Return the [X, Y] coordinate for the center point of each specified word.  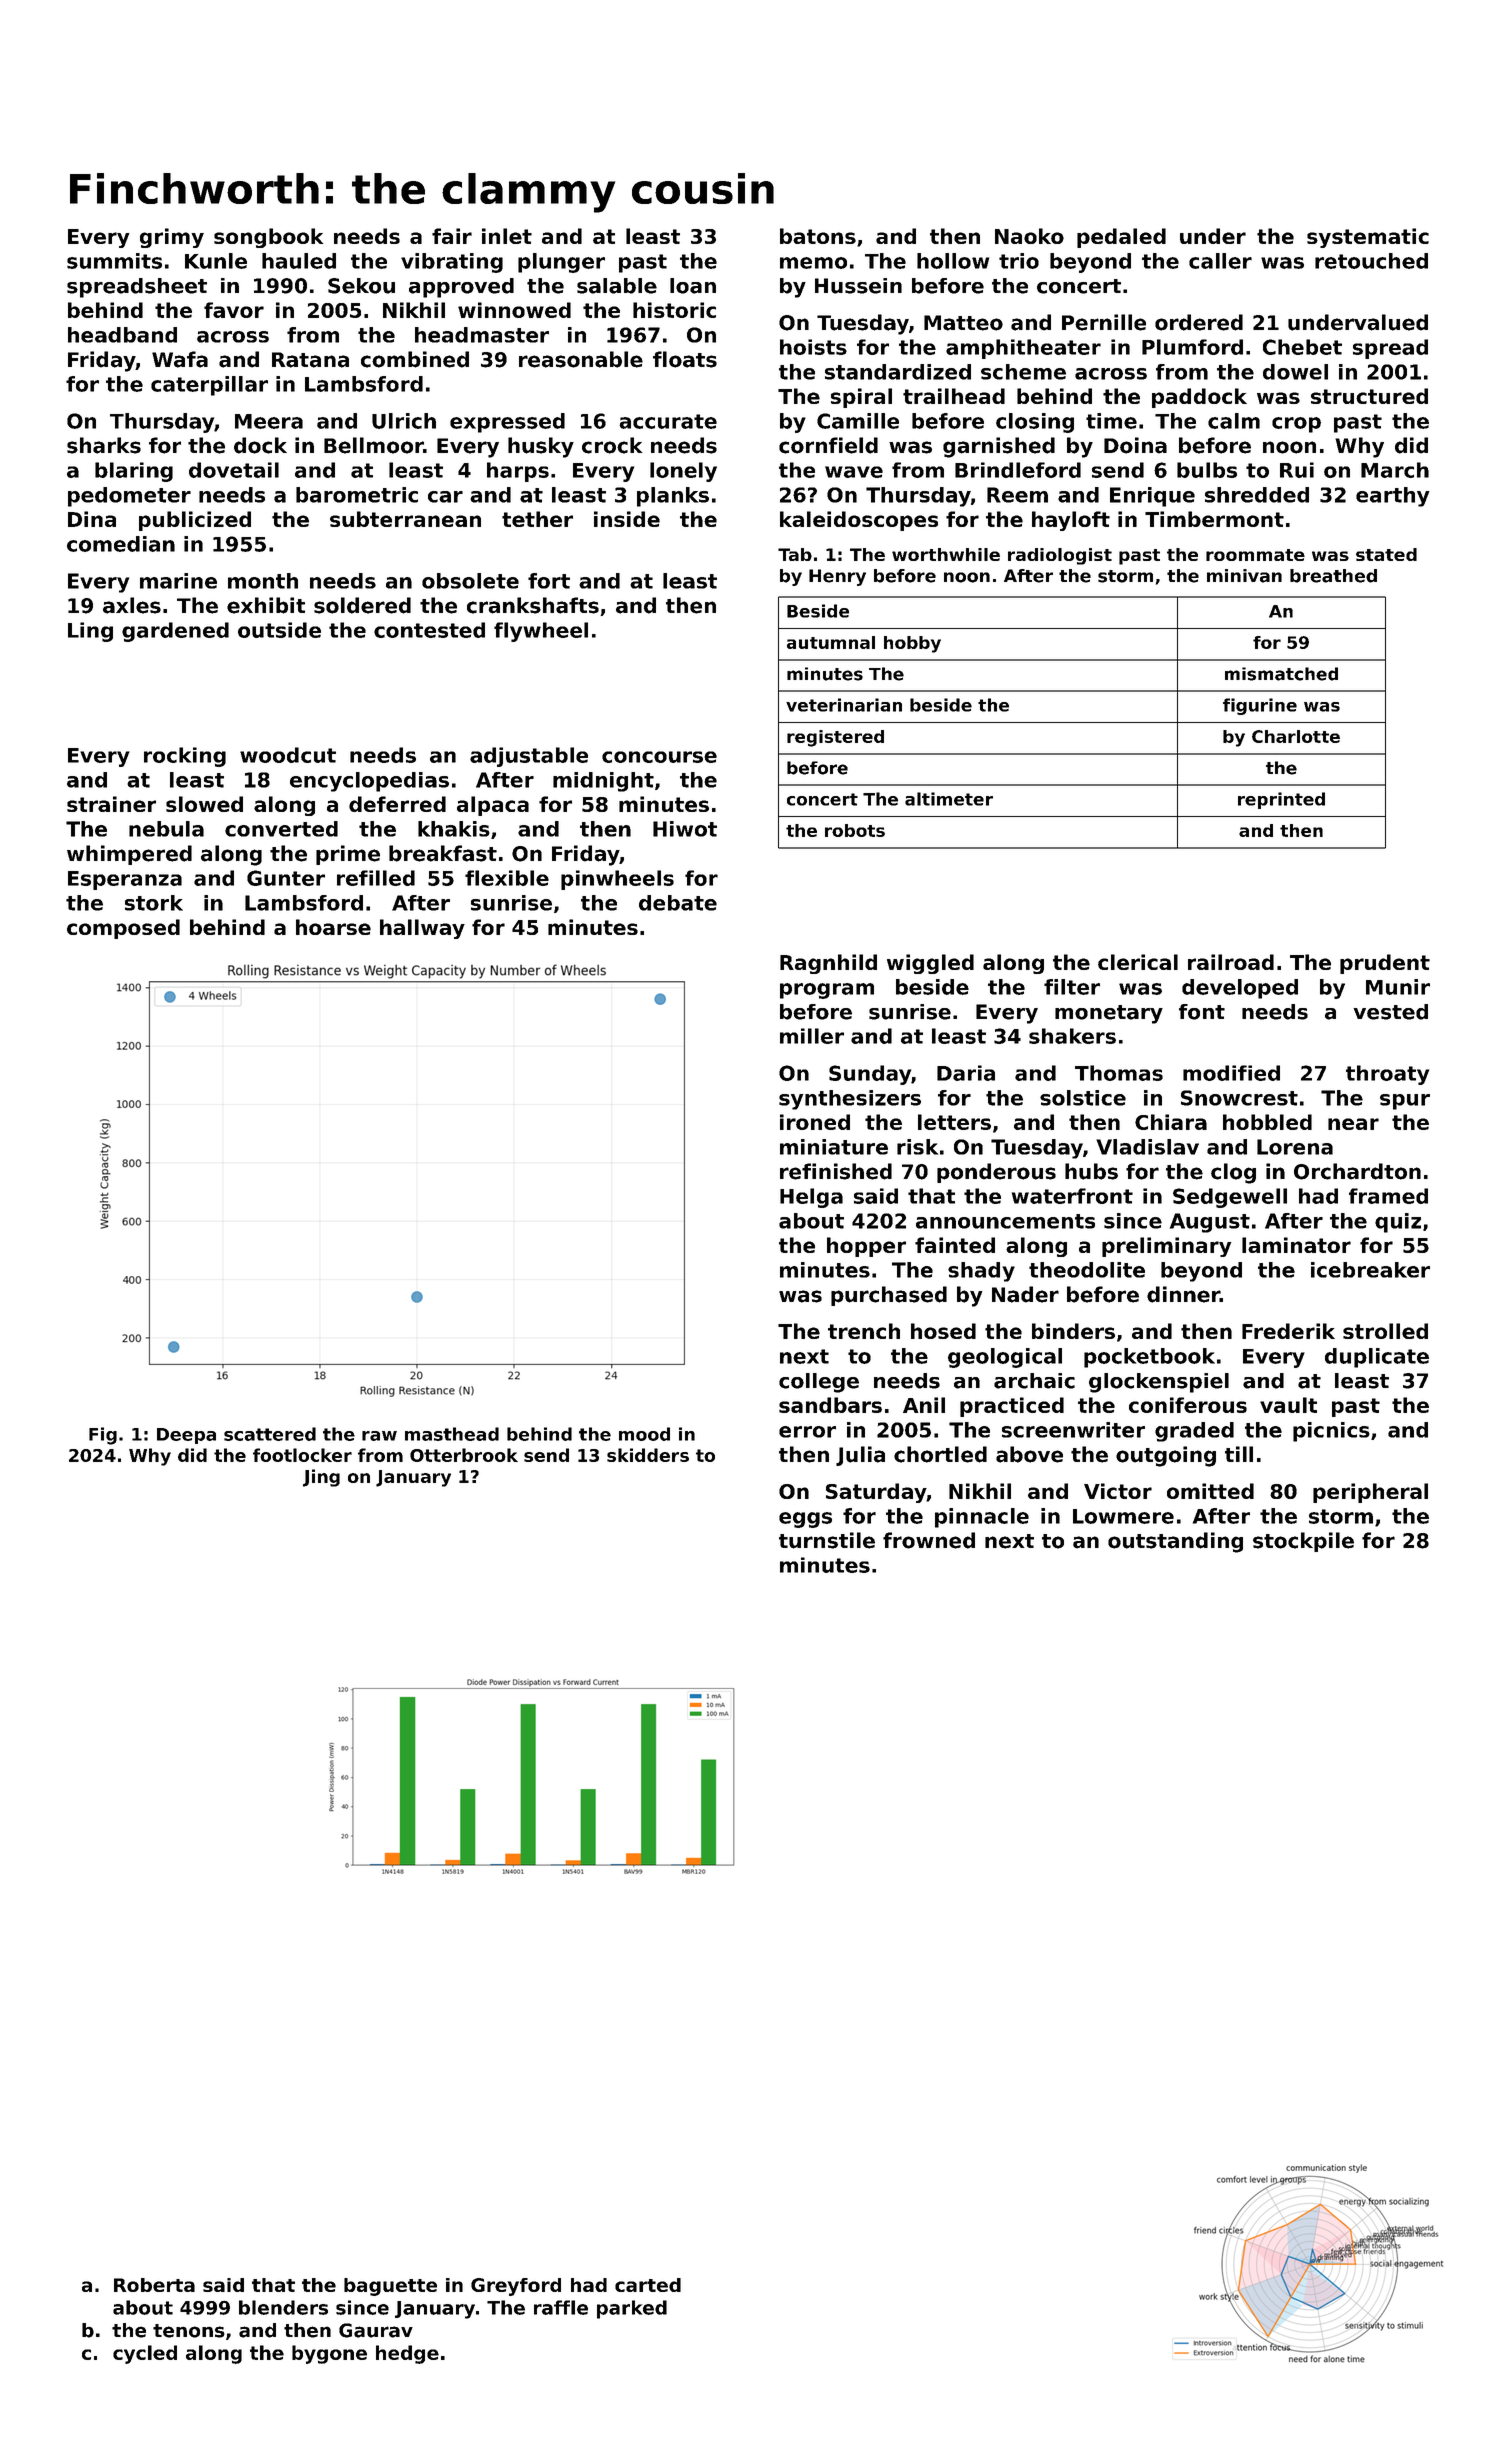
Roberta [154, 2285]
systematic [1368, 238]
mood [644, 1434]
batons [818, 236]
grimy [172, 238]
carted [648, 2285]
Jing [321, 1478]
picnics [1331, 1432]
